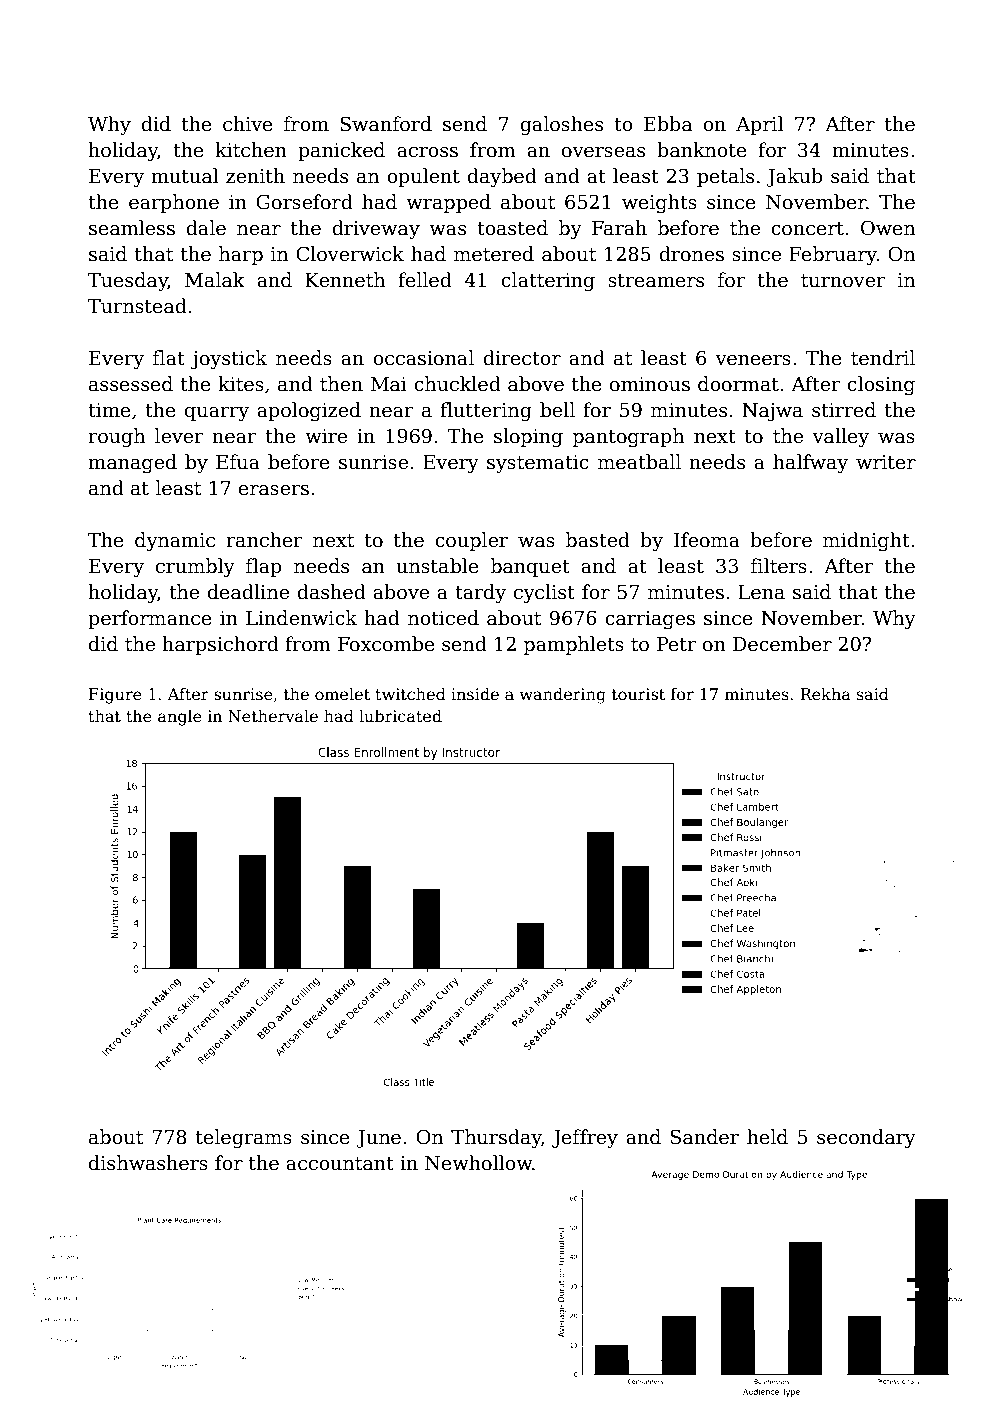 This screenshot has width=1004, height=1426. Describe the element at coordinates (478, 1163) in the screenshot. I see `Newhollow` at that location.
